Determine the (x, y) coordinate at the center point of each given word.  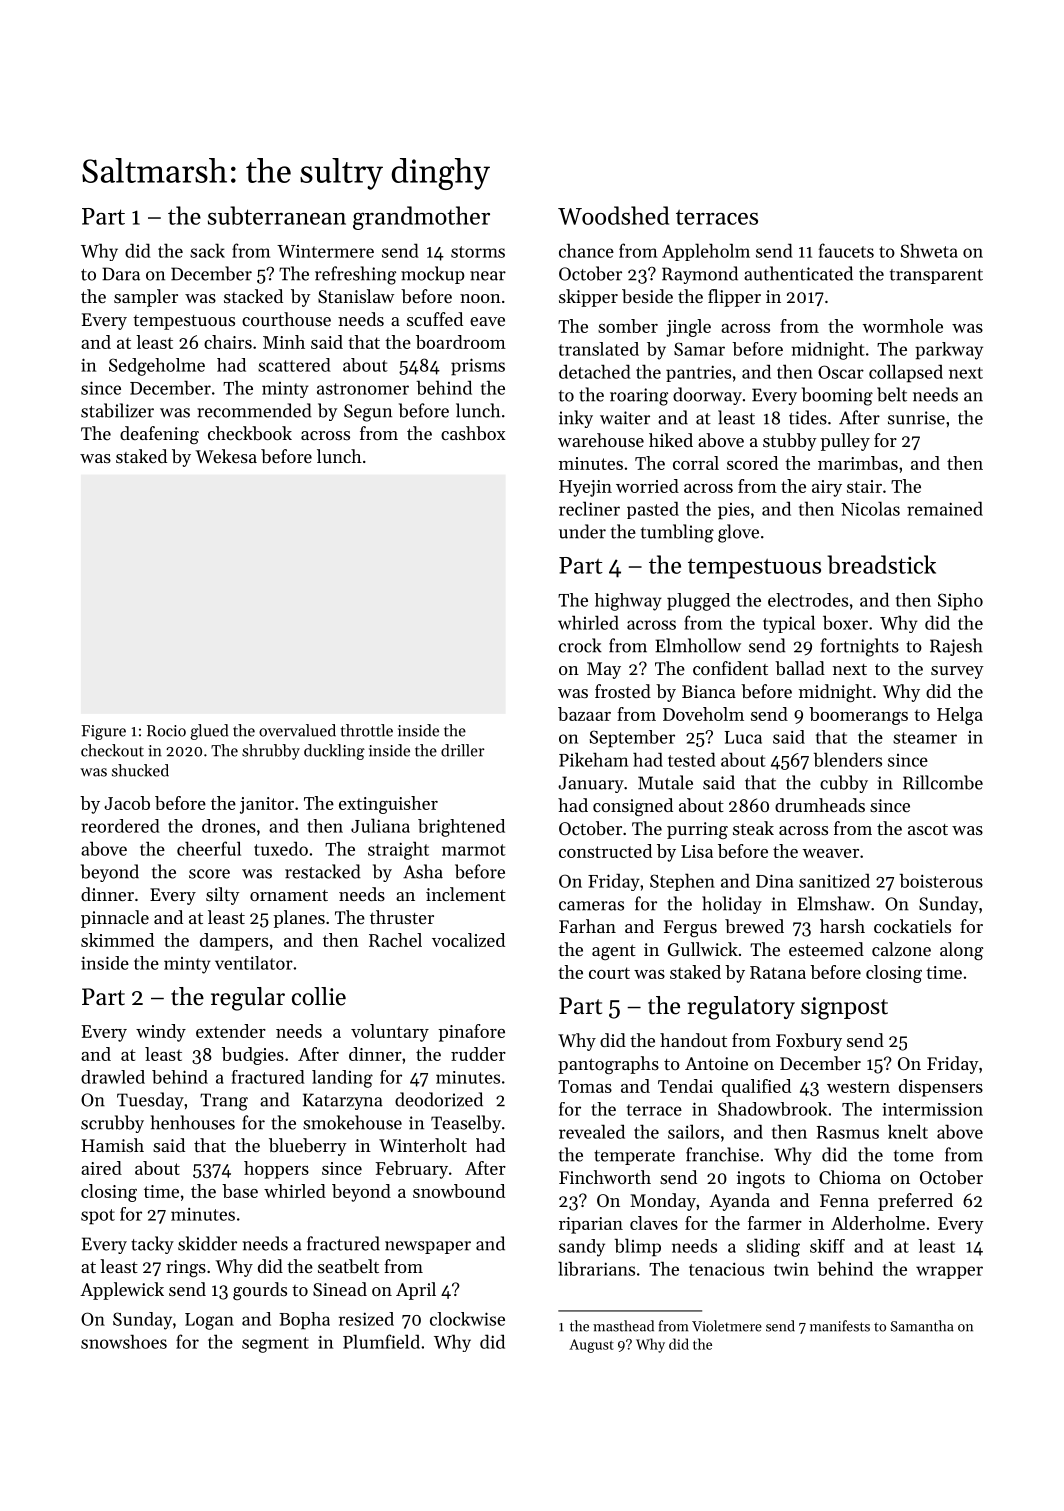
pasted (653, 510)
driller (463, 750)
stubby (790, 442)
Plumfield (381, 1341)
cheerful (209, 848)
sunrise (916, 418)
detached (595, 371)
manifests (840, 1326)
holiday (732, 905)
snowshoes (124, 1341)
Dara (121, 274)
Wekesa (226, 456)
